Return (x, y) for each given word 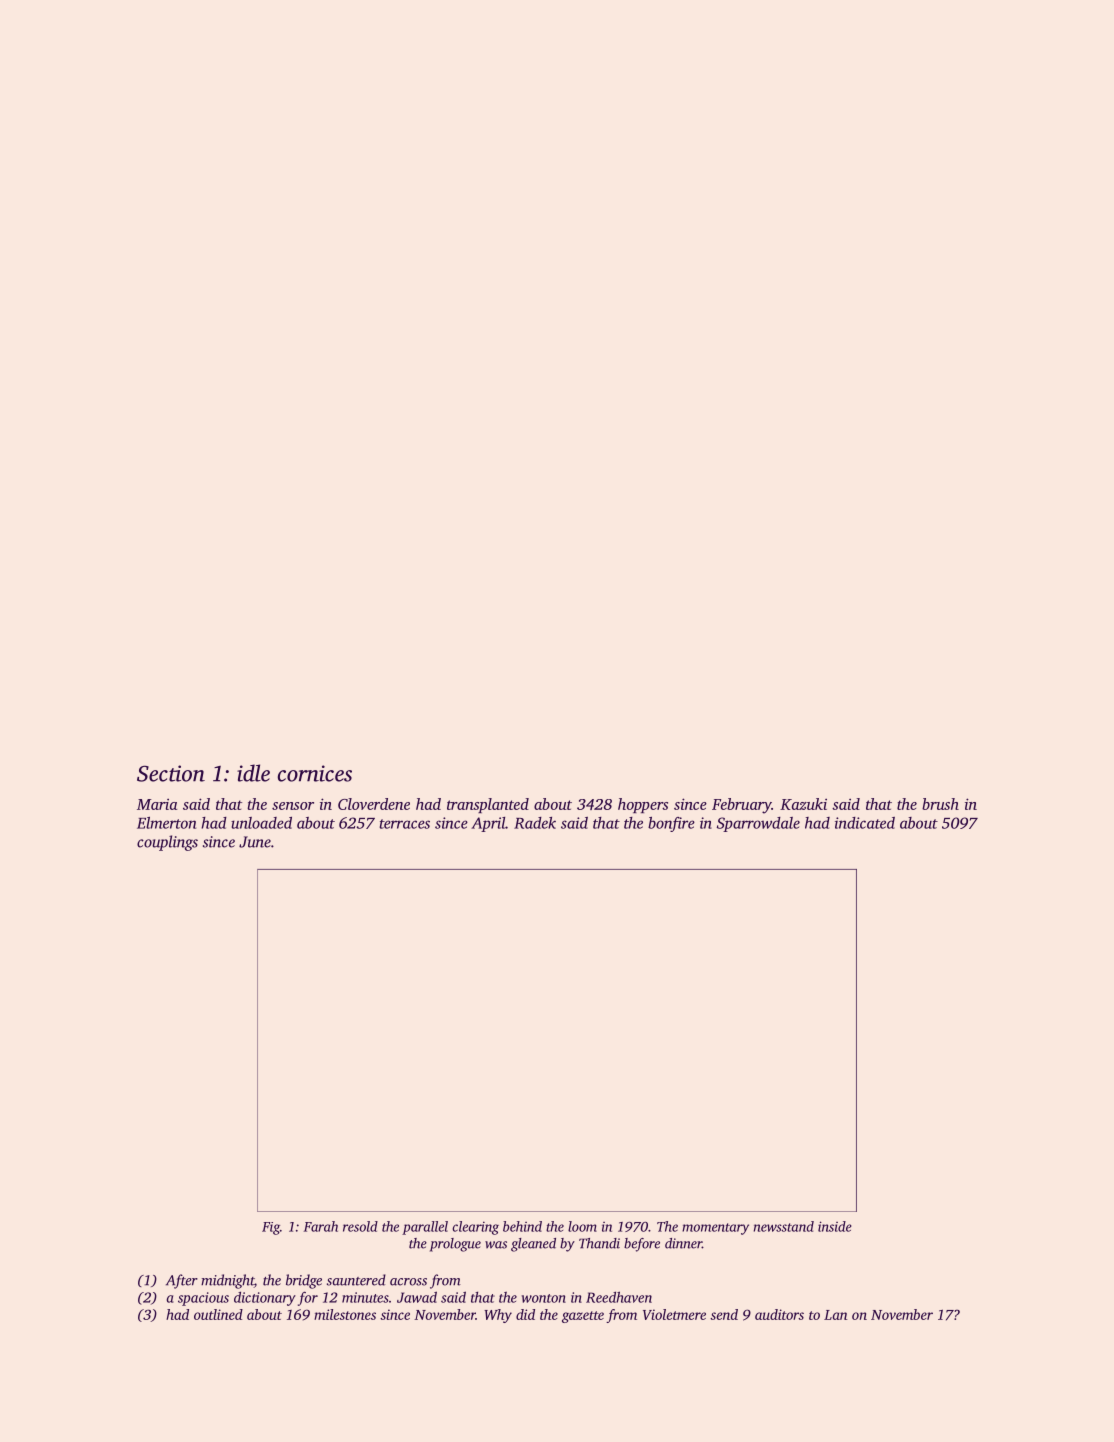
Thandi (599, 1243)
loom (582, 1226)
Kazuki (803, 804)
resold (360, 1226)
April (488, 824)
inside (835, 1226)
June (255, 842)
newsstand (784, 1226)
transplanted (488, 805)
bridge (304, 1281)
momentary (715, 1229)
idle (253, 773)
